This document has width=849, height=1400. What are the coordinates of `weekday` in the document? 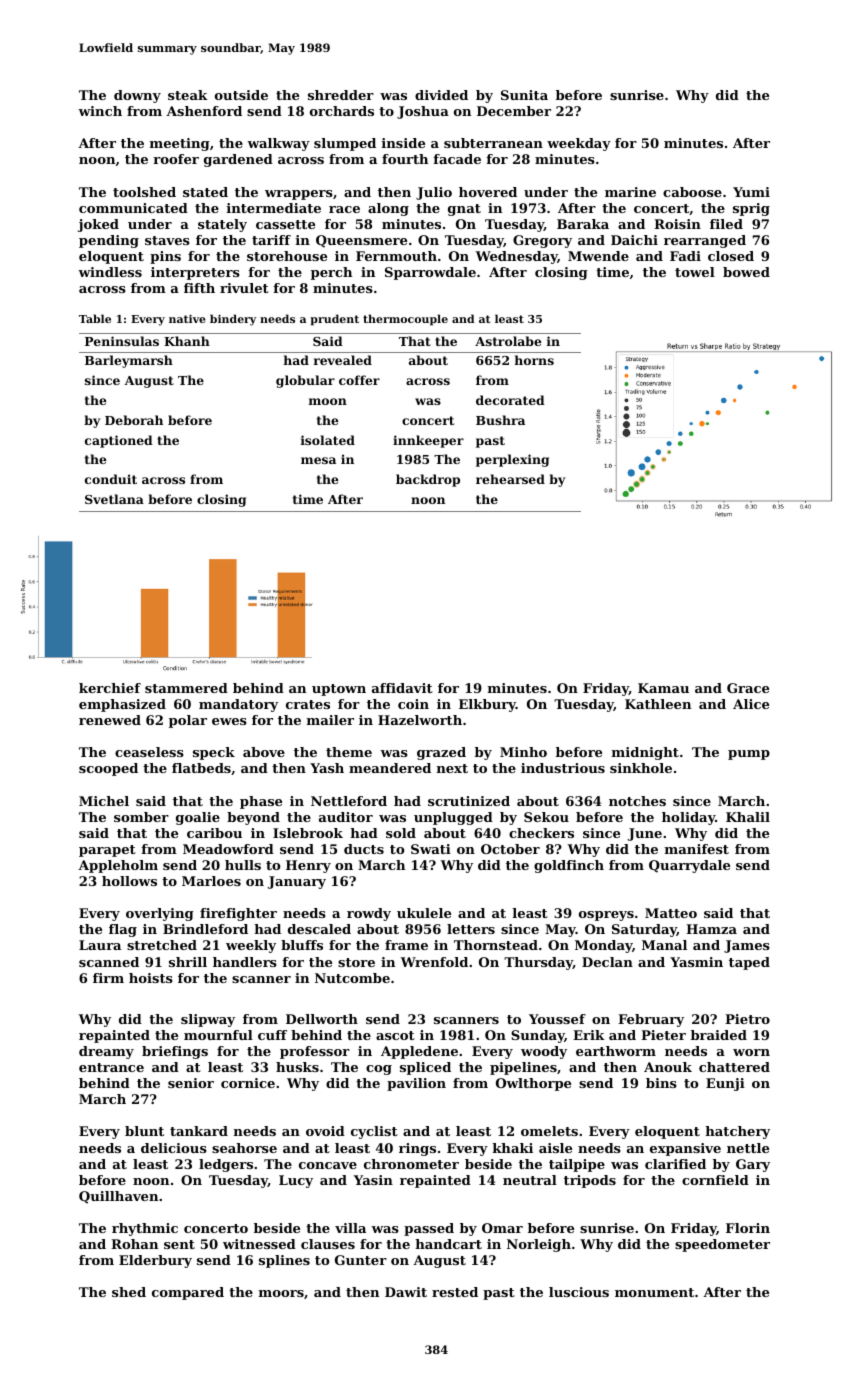 It's located at (579, 144).
